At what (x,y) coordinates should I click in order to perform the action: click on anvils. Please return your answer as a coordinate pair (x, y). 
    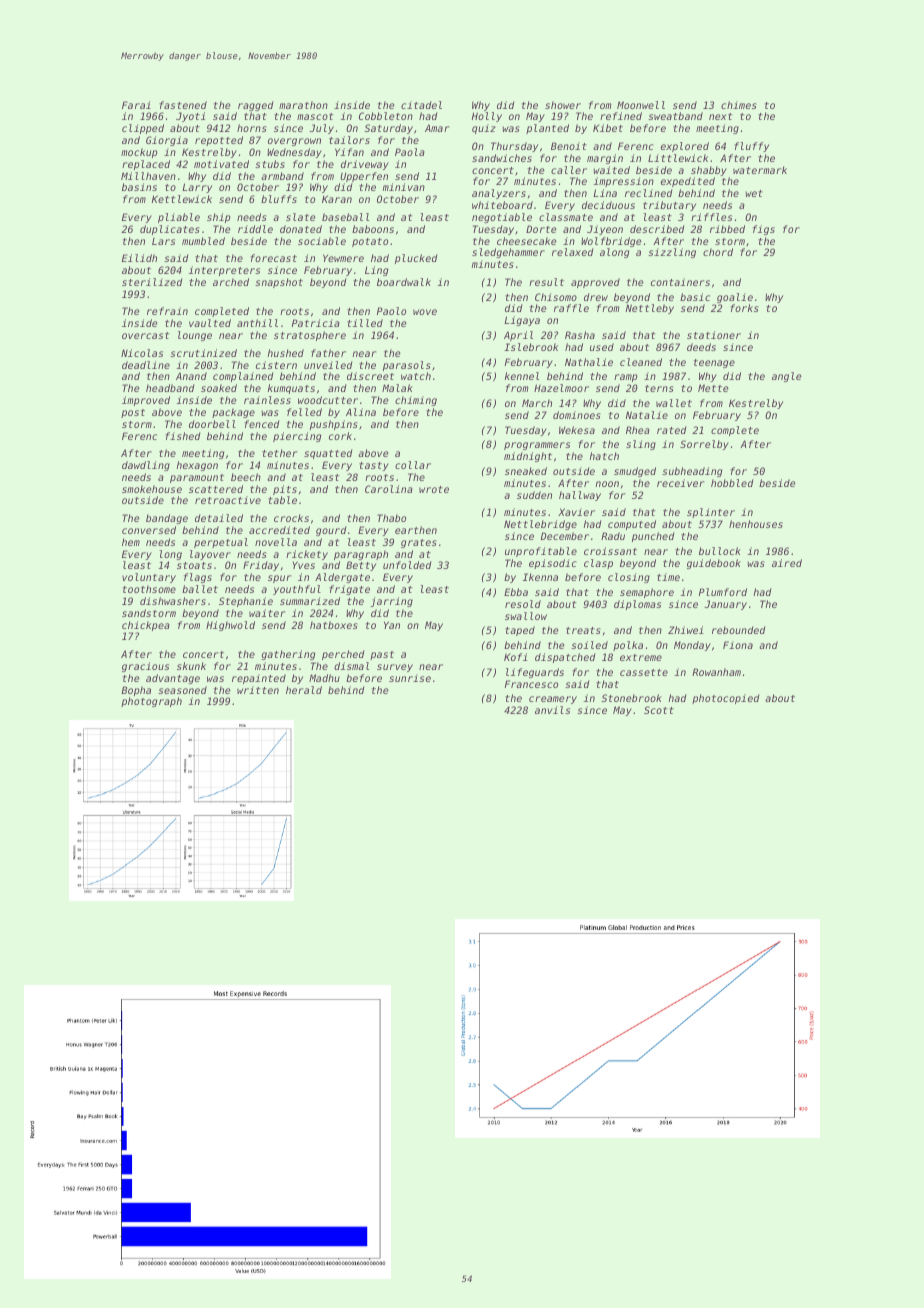
    Looking at the image, I should click on (552, 710).
